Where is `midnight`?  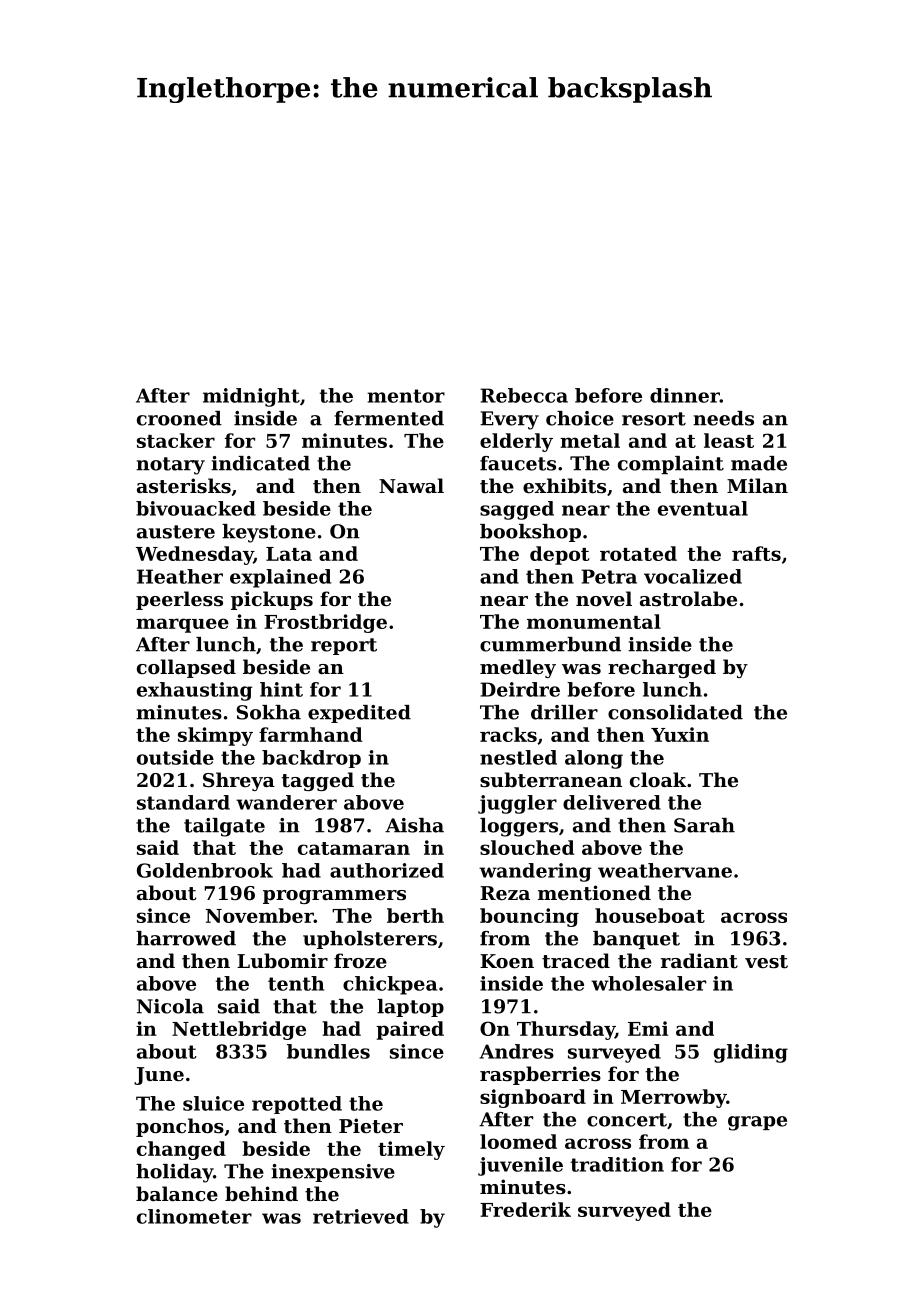 midnight is located at coordinates (251, 397).
